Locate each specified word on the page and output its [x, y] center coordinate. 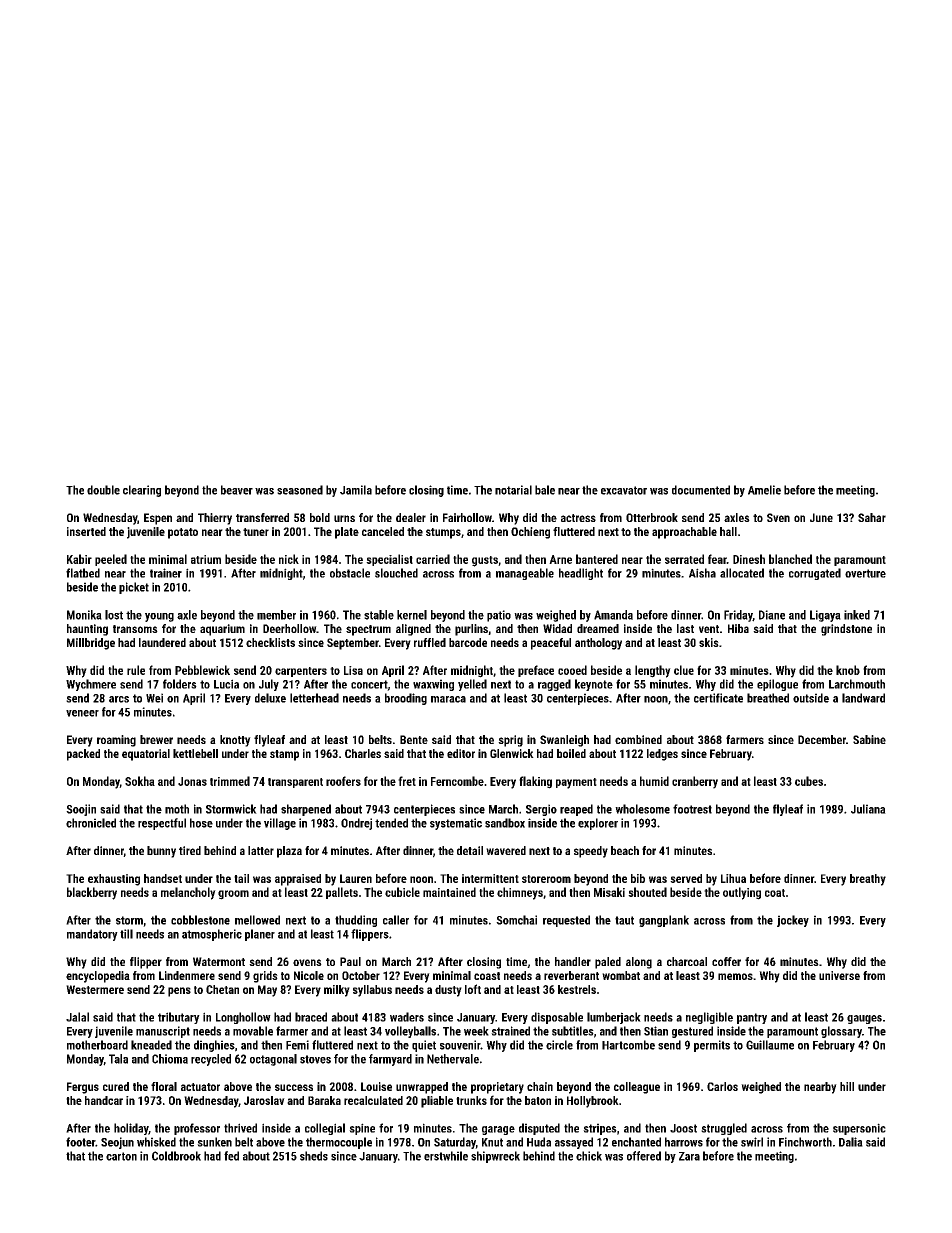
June [821, 517]
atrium [206, 559]
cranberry [695, 782]
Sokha [140, 781]
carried [433, 559]
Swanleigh [564, 741]
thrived [240, 1128]
